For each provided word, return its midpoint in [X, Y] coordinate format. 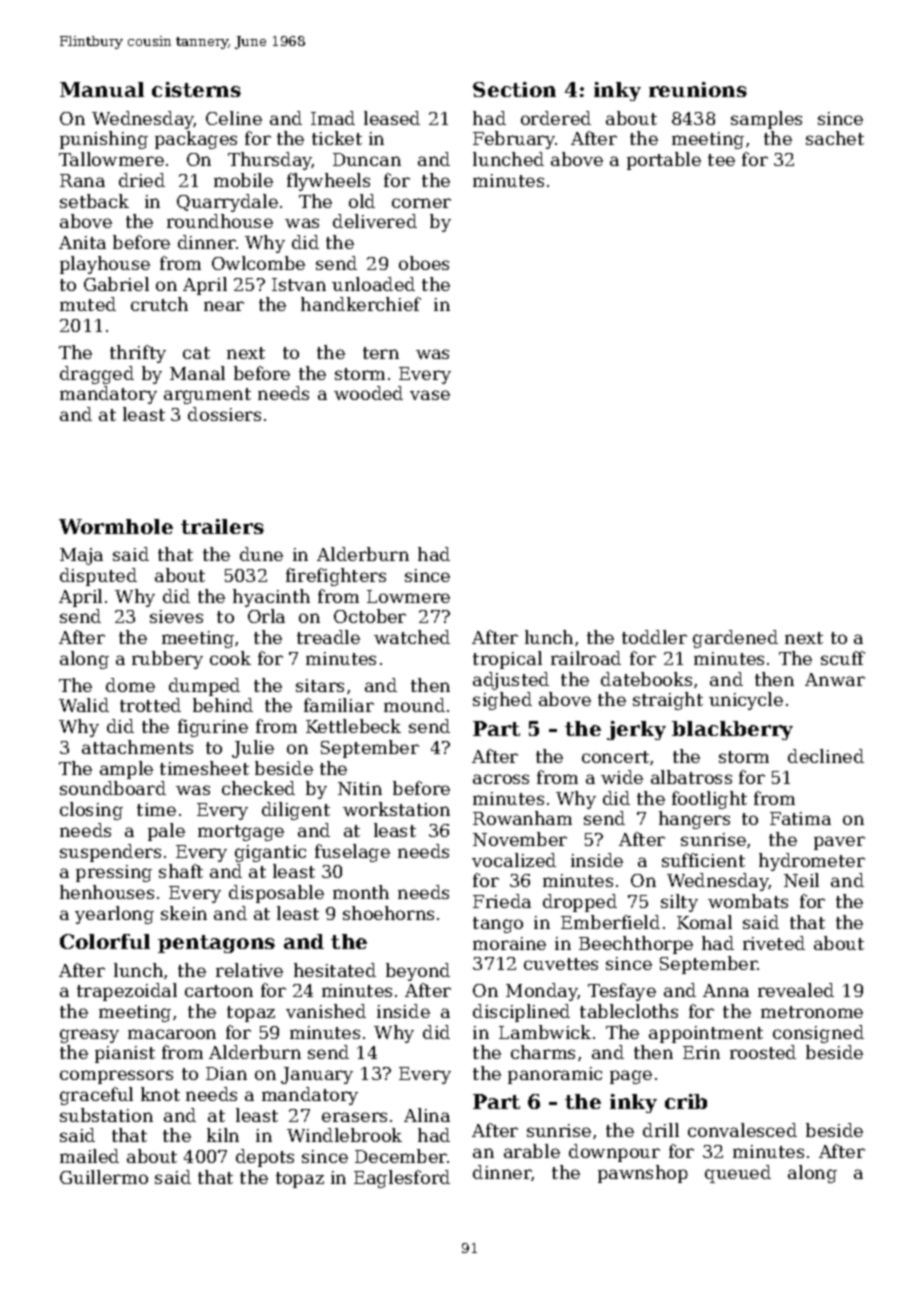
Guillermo [104, 1177]
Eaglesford [402, 1179]
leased [392, 118]
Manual [102, 89]
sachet [835, 138]
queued [738, 1174]
